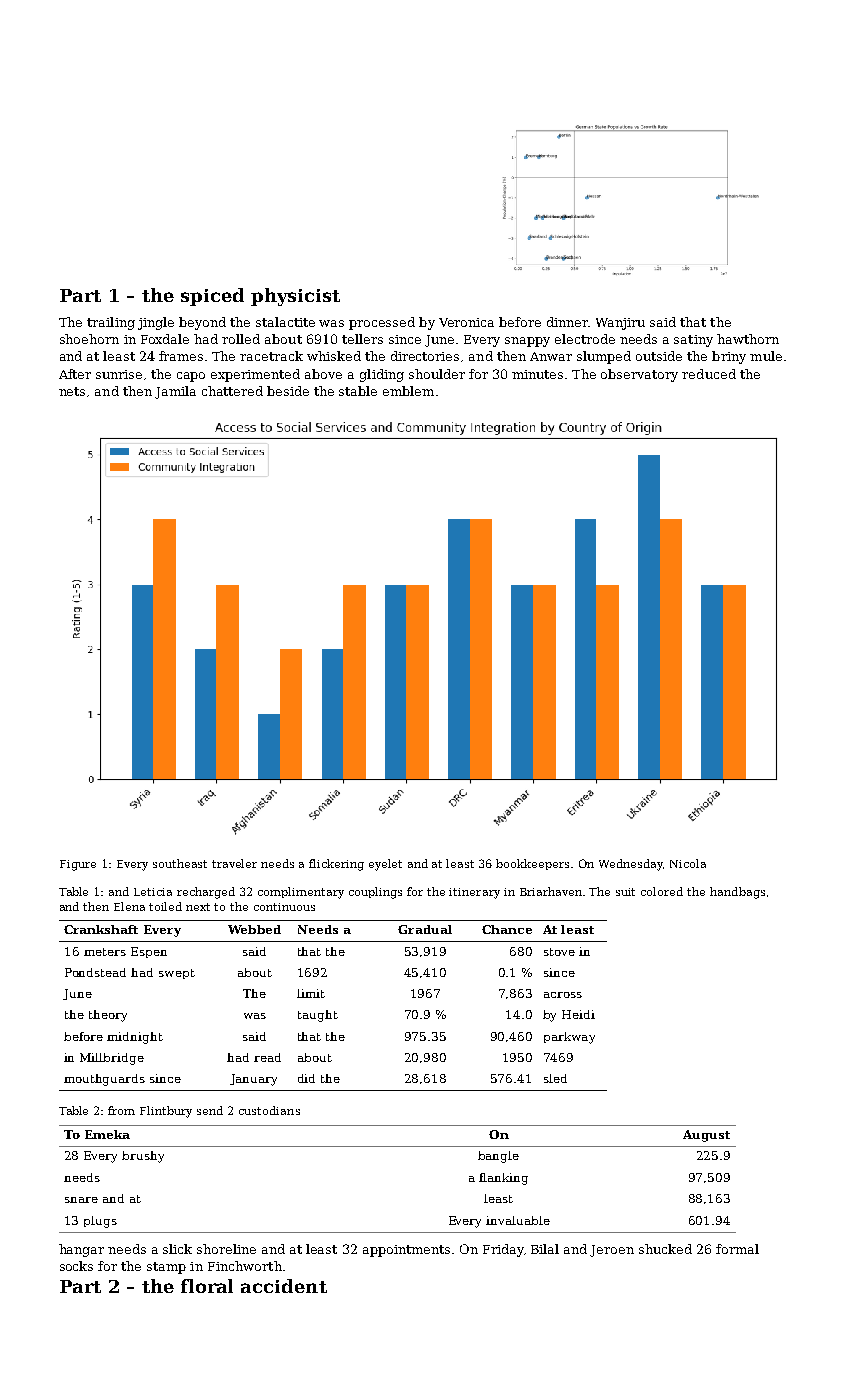 This screenshot has height=1400, width=849. What do you see at coordinates (737, 893) in the screenshot?
I see `handbags` at bounding box center [737, 893].
